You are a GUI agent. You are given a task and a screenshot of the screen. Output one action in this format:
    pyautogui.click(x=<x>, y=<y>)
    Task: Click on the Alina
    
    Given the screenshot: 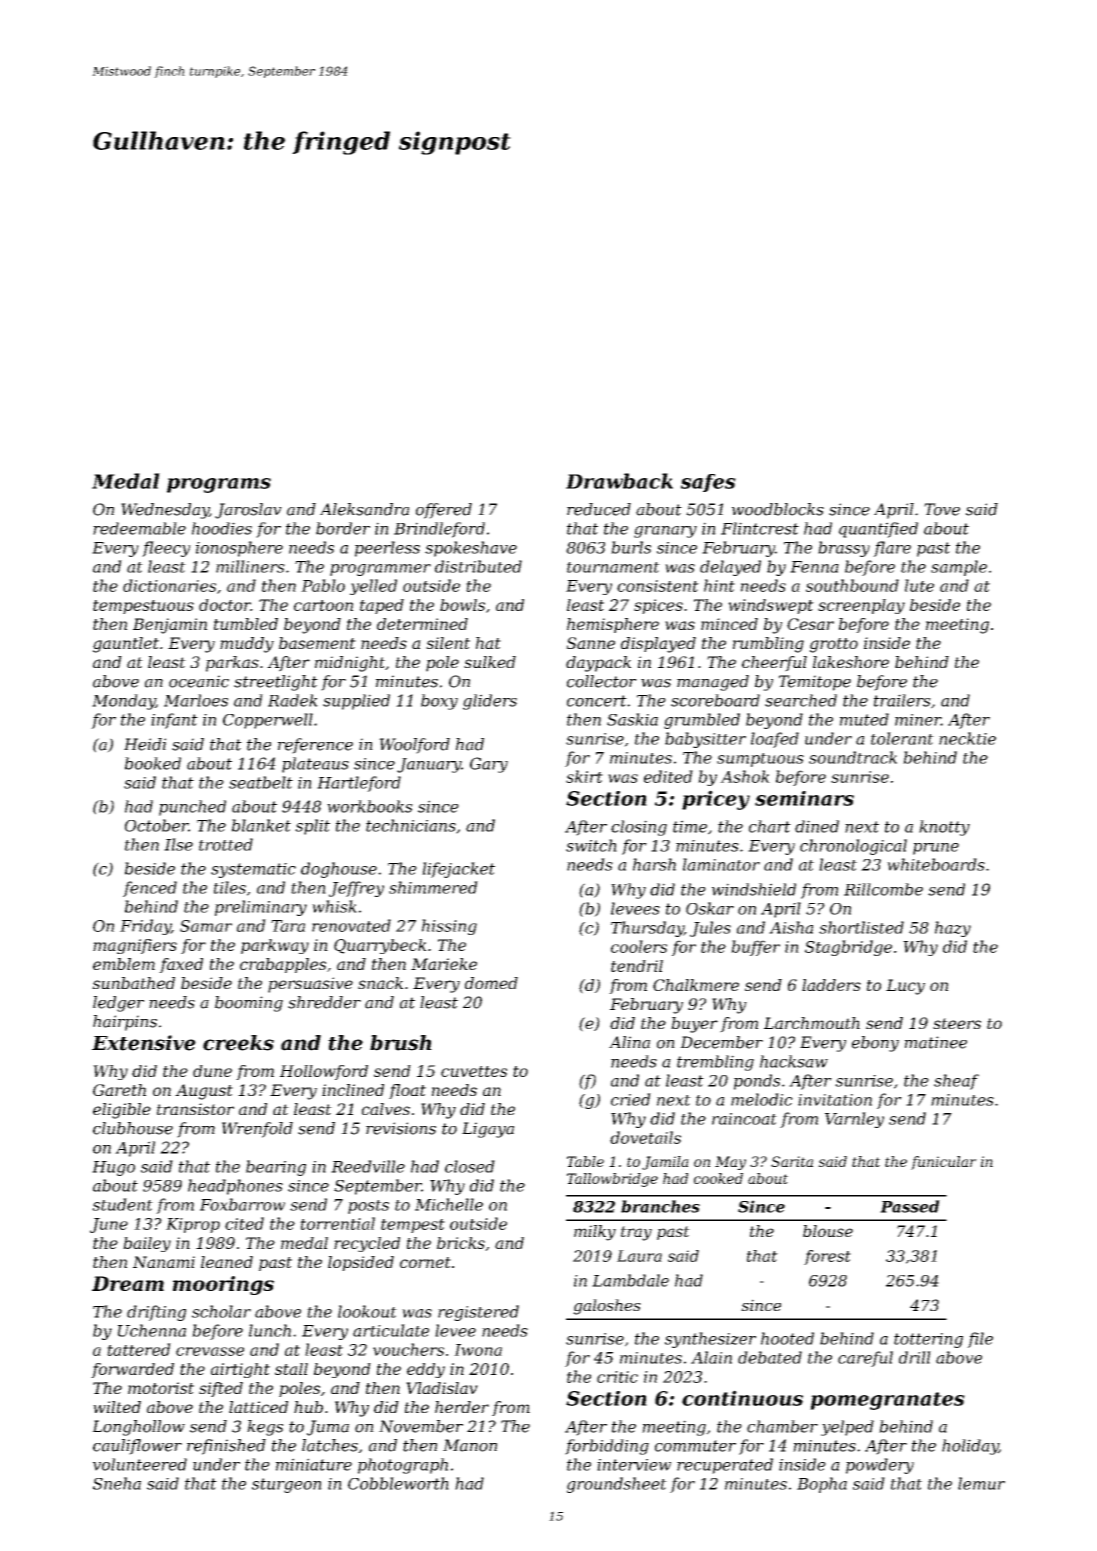 What is the action you would take?
    pyautogui.click(x=629, y=1042)
